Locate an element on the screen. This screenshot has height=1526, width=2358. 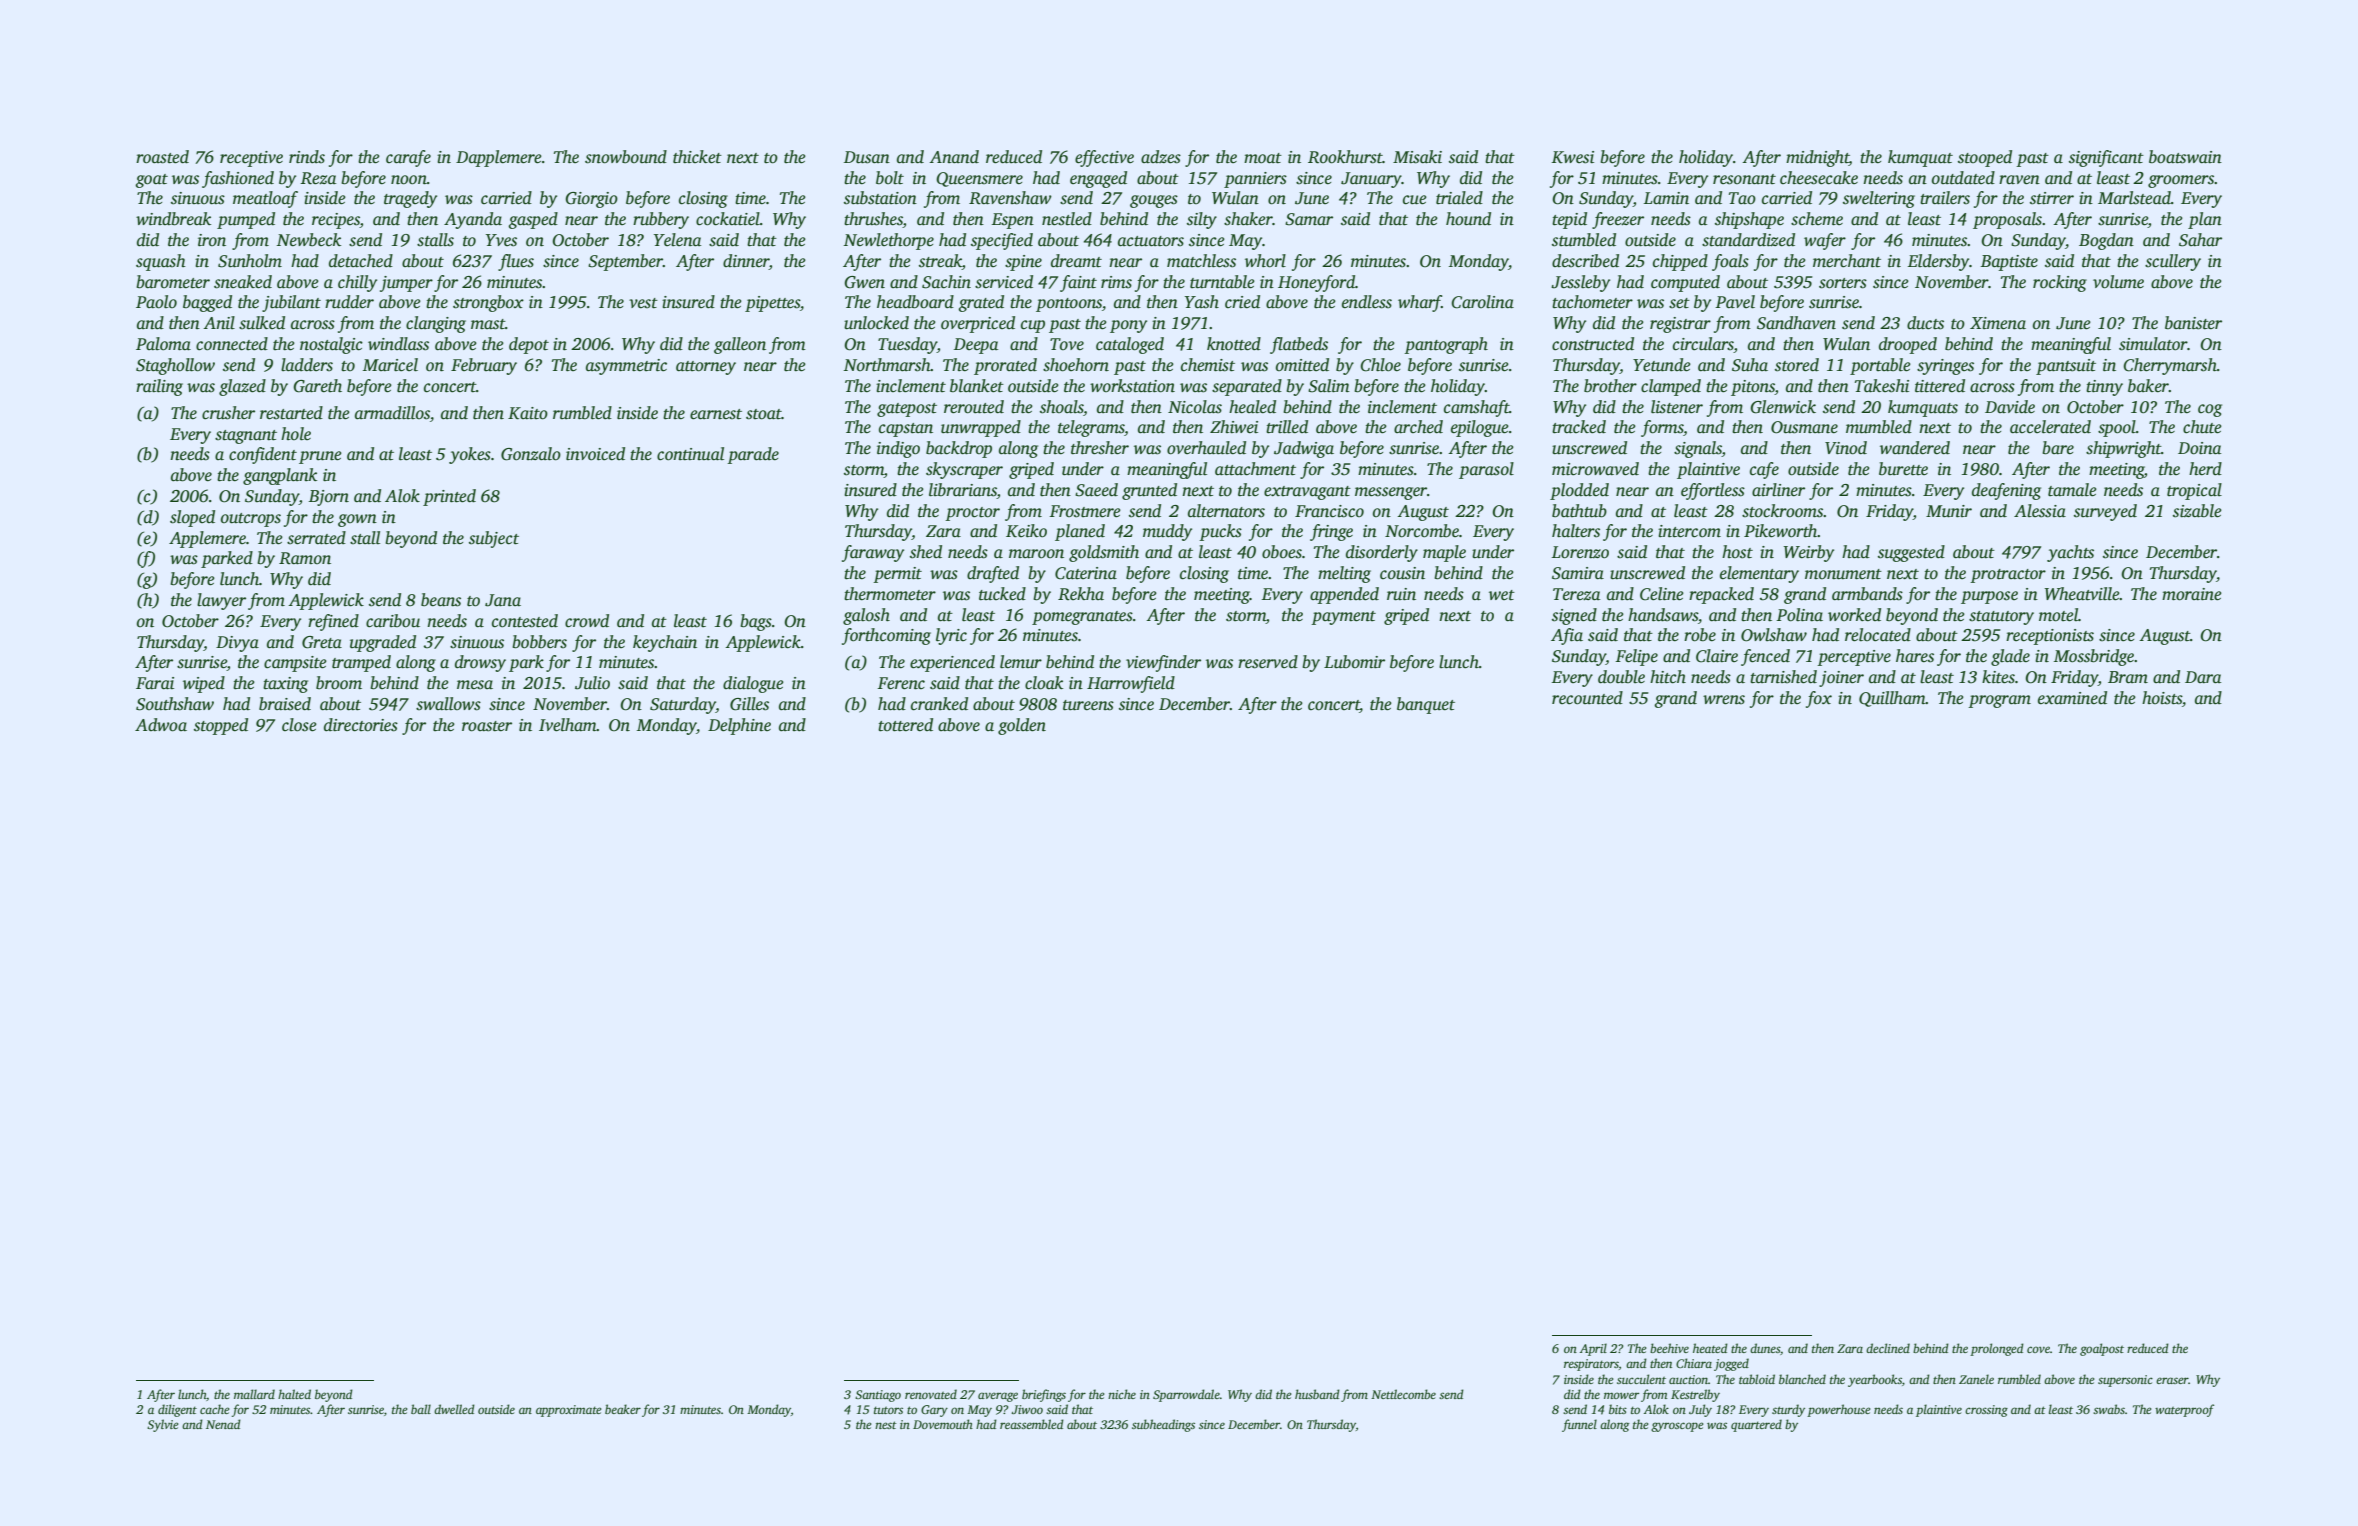
carafe is located at coordinates (408, 158).
